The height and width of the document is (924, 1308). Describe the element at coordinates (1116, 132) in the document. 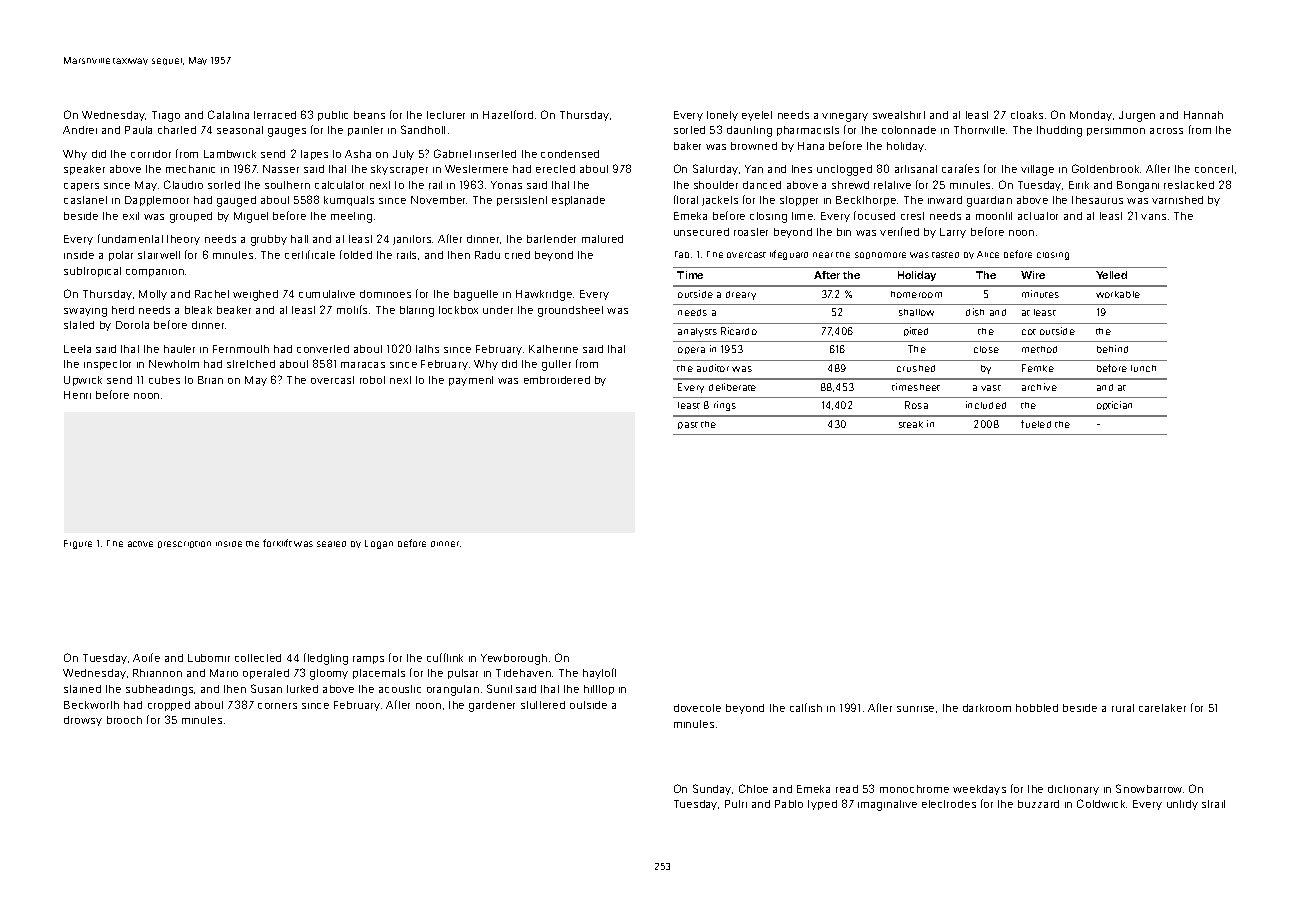

I see `persimmon` at that location.
